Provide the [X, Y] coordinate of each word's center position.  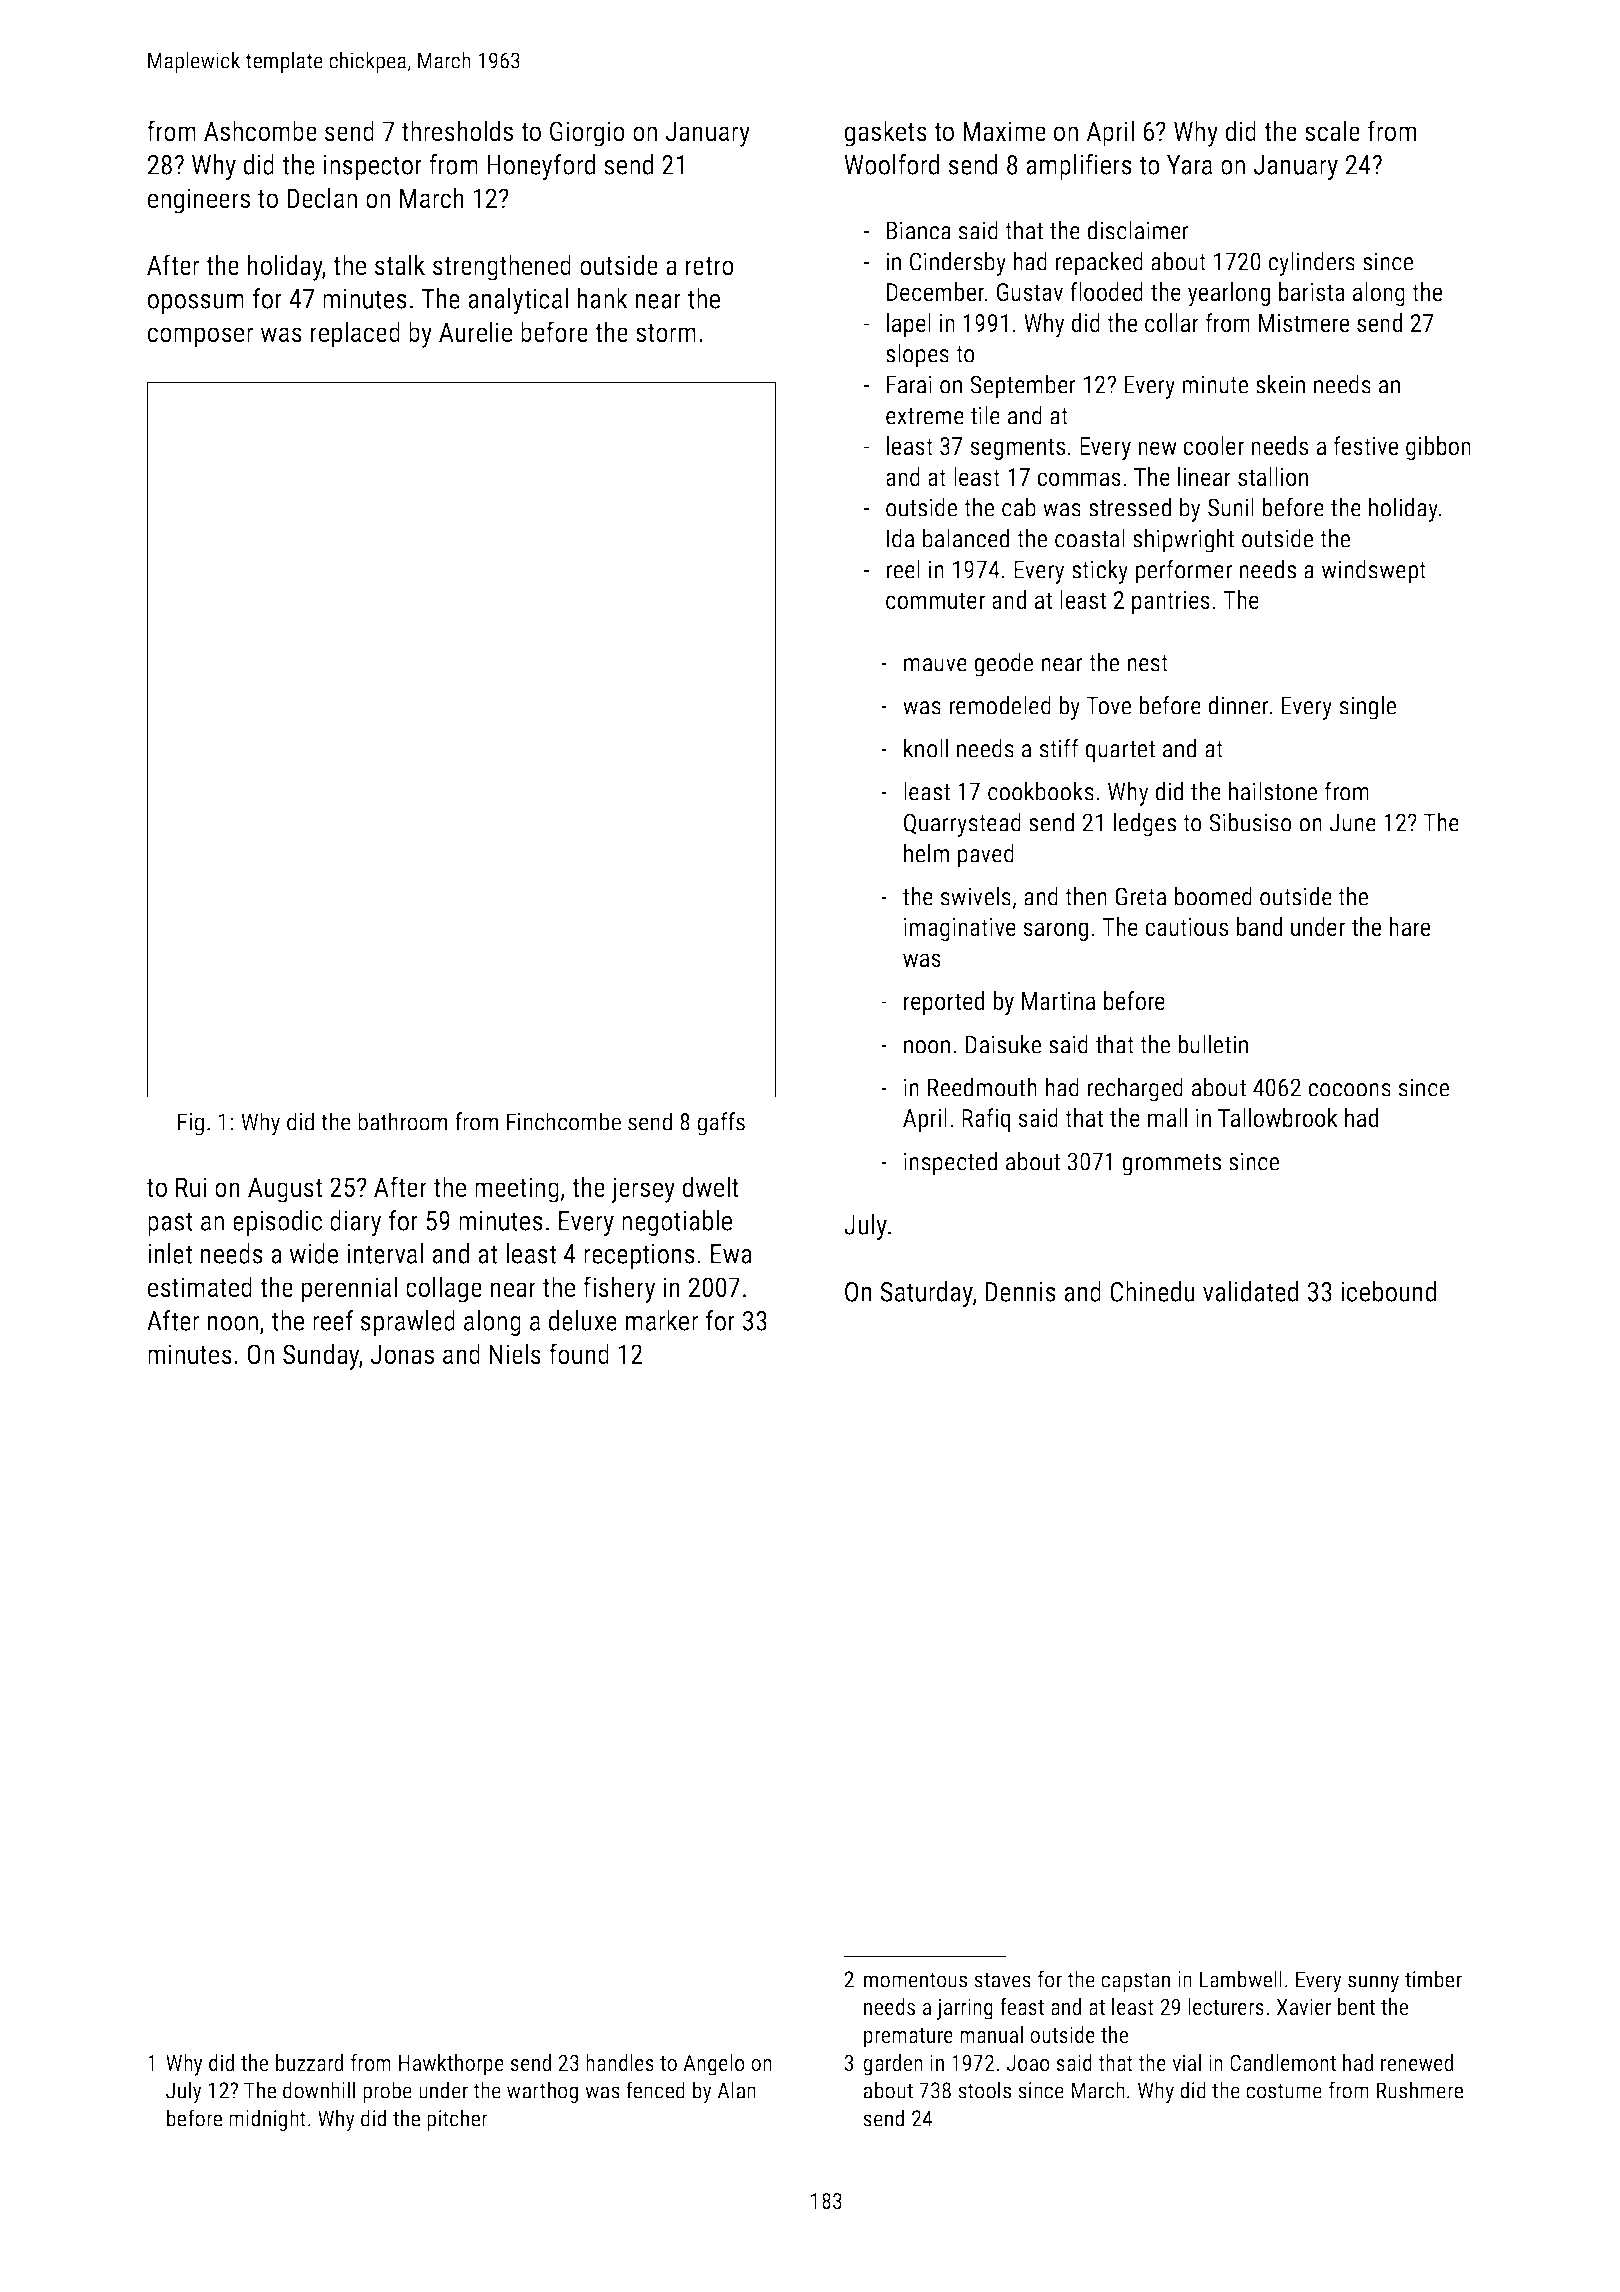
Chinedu [1152, 1291]
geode [1003, 664]
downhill [319, 2090]
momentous [915, 1980]
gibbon [1438, 448]
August [285, 1190]
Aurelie [475, 332]
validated [1250, 1291]
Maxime [1004, 131]
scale [1332, 131]
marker [662, 1320]
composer [200, 337]
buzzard [309, 2062]
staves [1002, 1980]
